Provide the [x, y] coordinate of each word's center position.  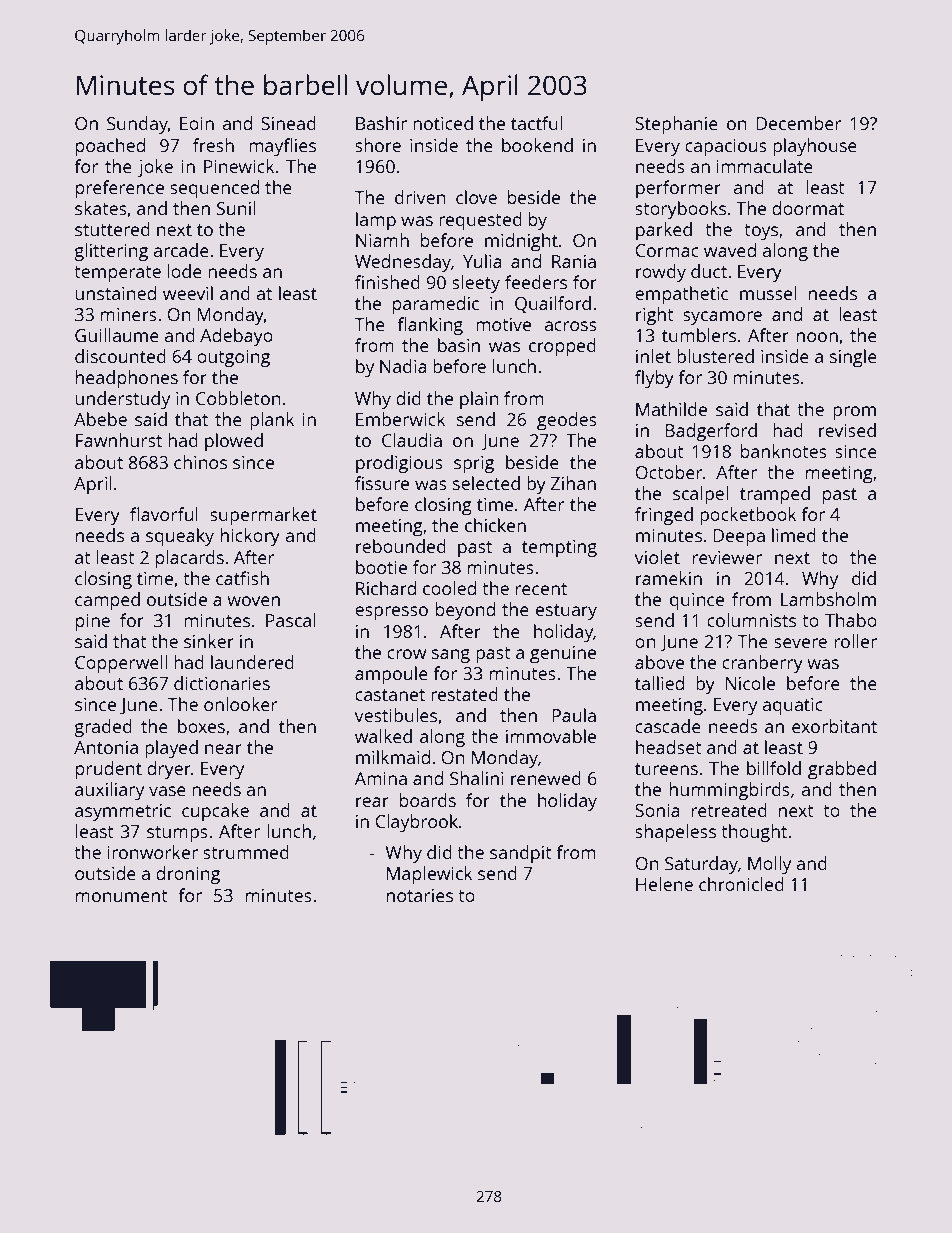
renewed [546, 778]
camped [107, 601]
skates [101, 208]
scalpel [700, 495]
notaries [420, 895]
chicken [495, 525]
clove [476, 197]
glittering [111, 252]
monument [122, 896]
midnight [521, 242]
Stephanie [676, 125]
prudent [109, 770]
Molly [769, 865]
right [655, 316]
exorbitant [834, 726]
